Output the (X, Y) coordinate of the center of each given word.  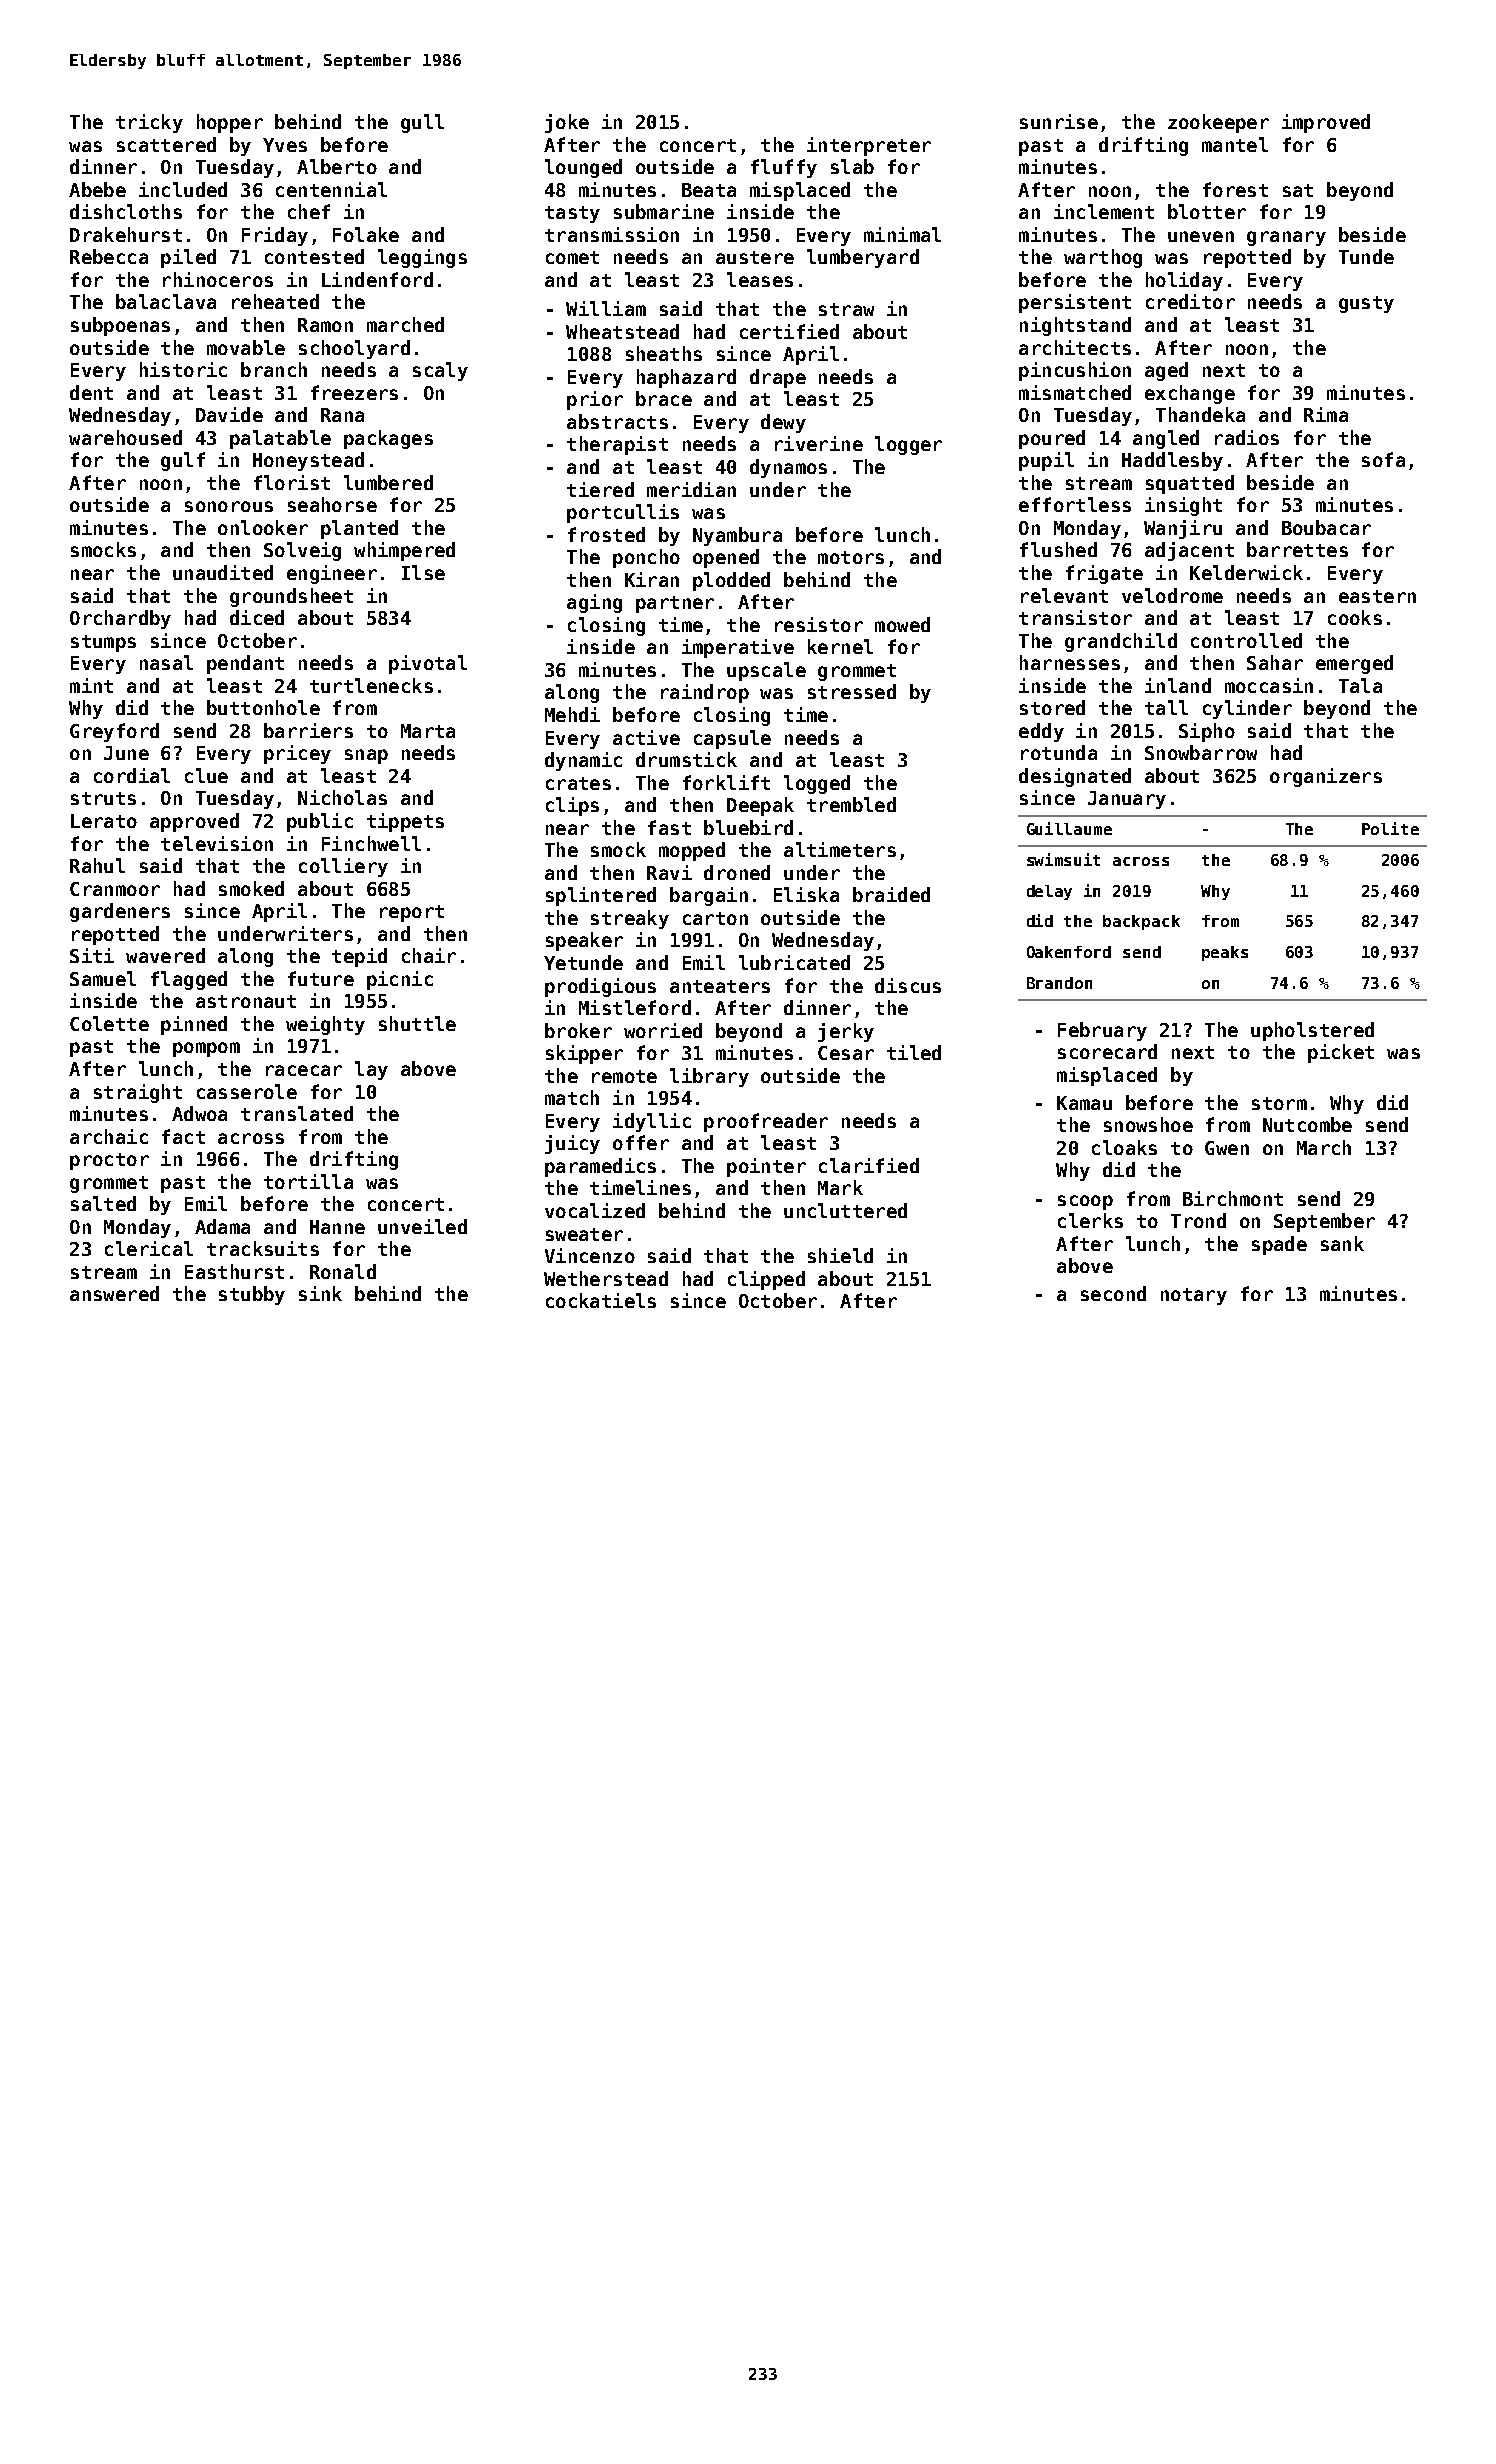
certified (789, 331)
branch (274, 369)
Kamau (1084, 1103)
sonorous (229, 506)
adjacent (1189, 551)
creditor (1190, 301)
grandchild (1121, 642)
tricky (149, 123)
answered (114, 1293)
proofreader (766, 1122)
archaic (109, 1136)
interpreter (869, 146)
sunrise (1059, 121)
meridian (691, 489)
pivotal (428, 664)
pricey (297, 754)
